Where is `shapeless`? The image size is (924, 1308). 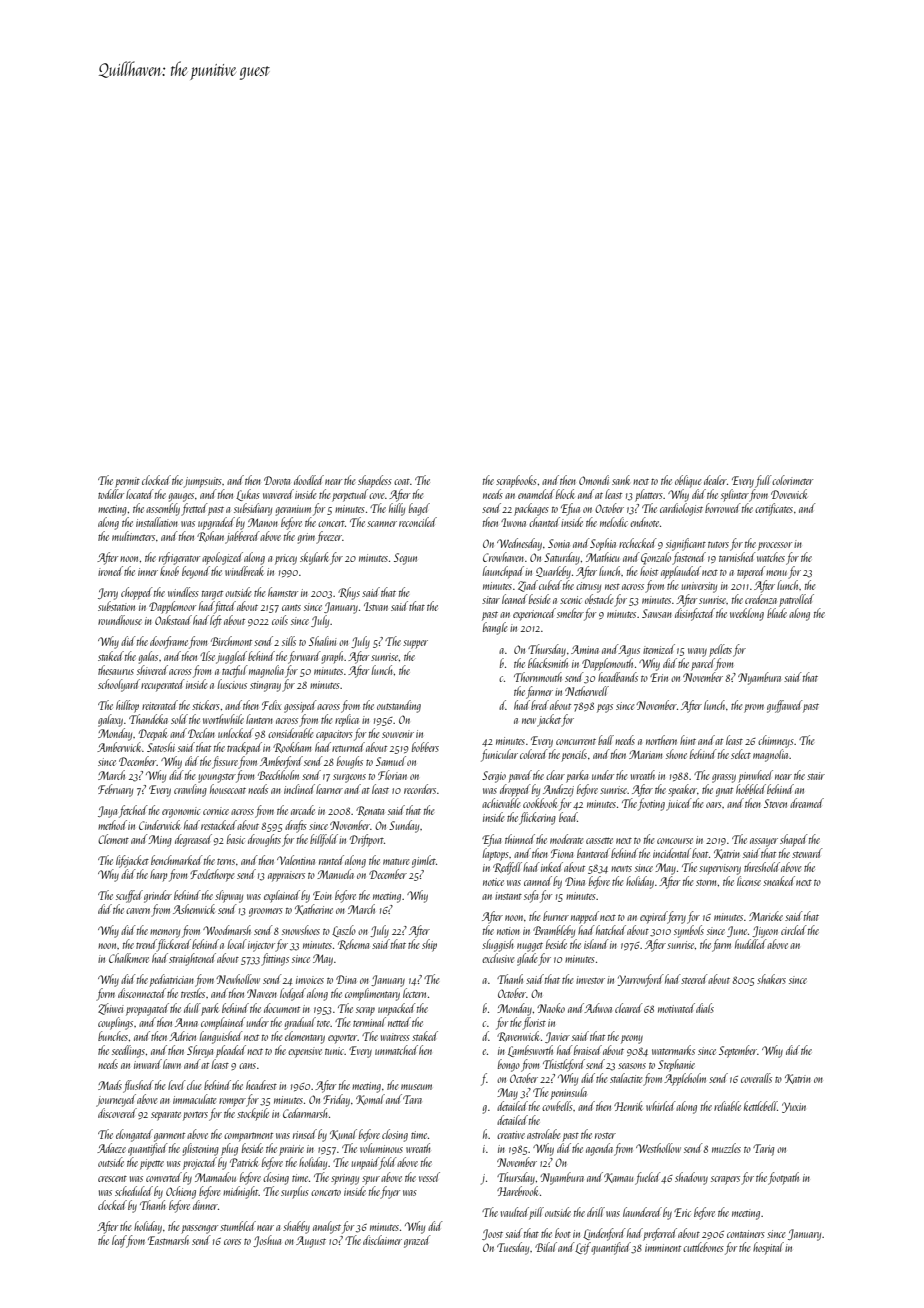
shapeless is located at coordinates (375, 481).
